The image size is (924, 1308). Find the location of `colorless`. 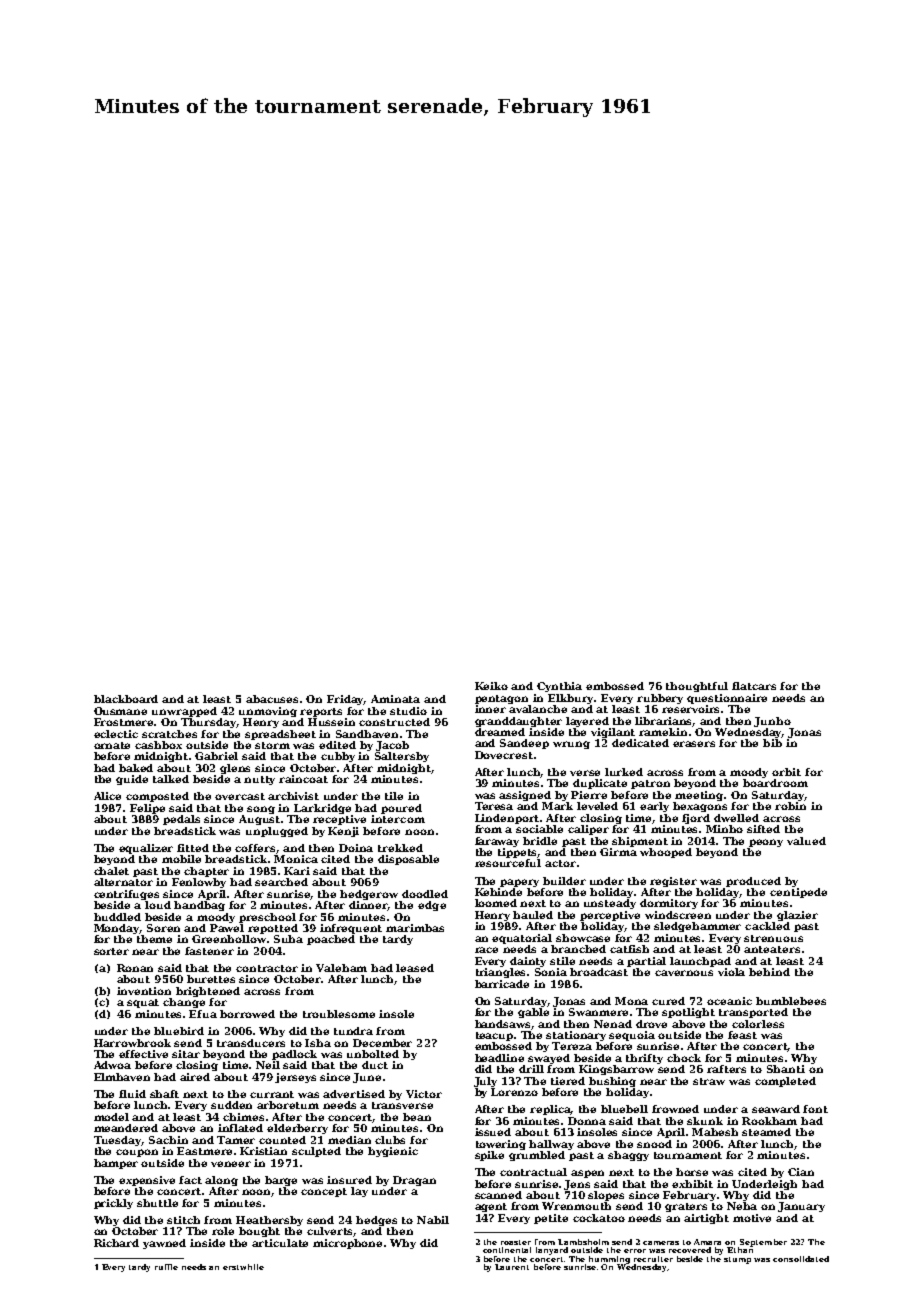

colorless is located at coordinates (758, 1024).
